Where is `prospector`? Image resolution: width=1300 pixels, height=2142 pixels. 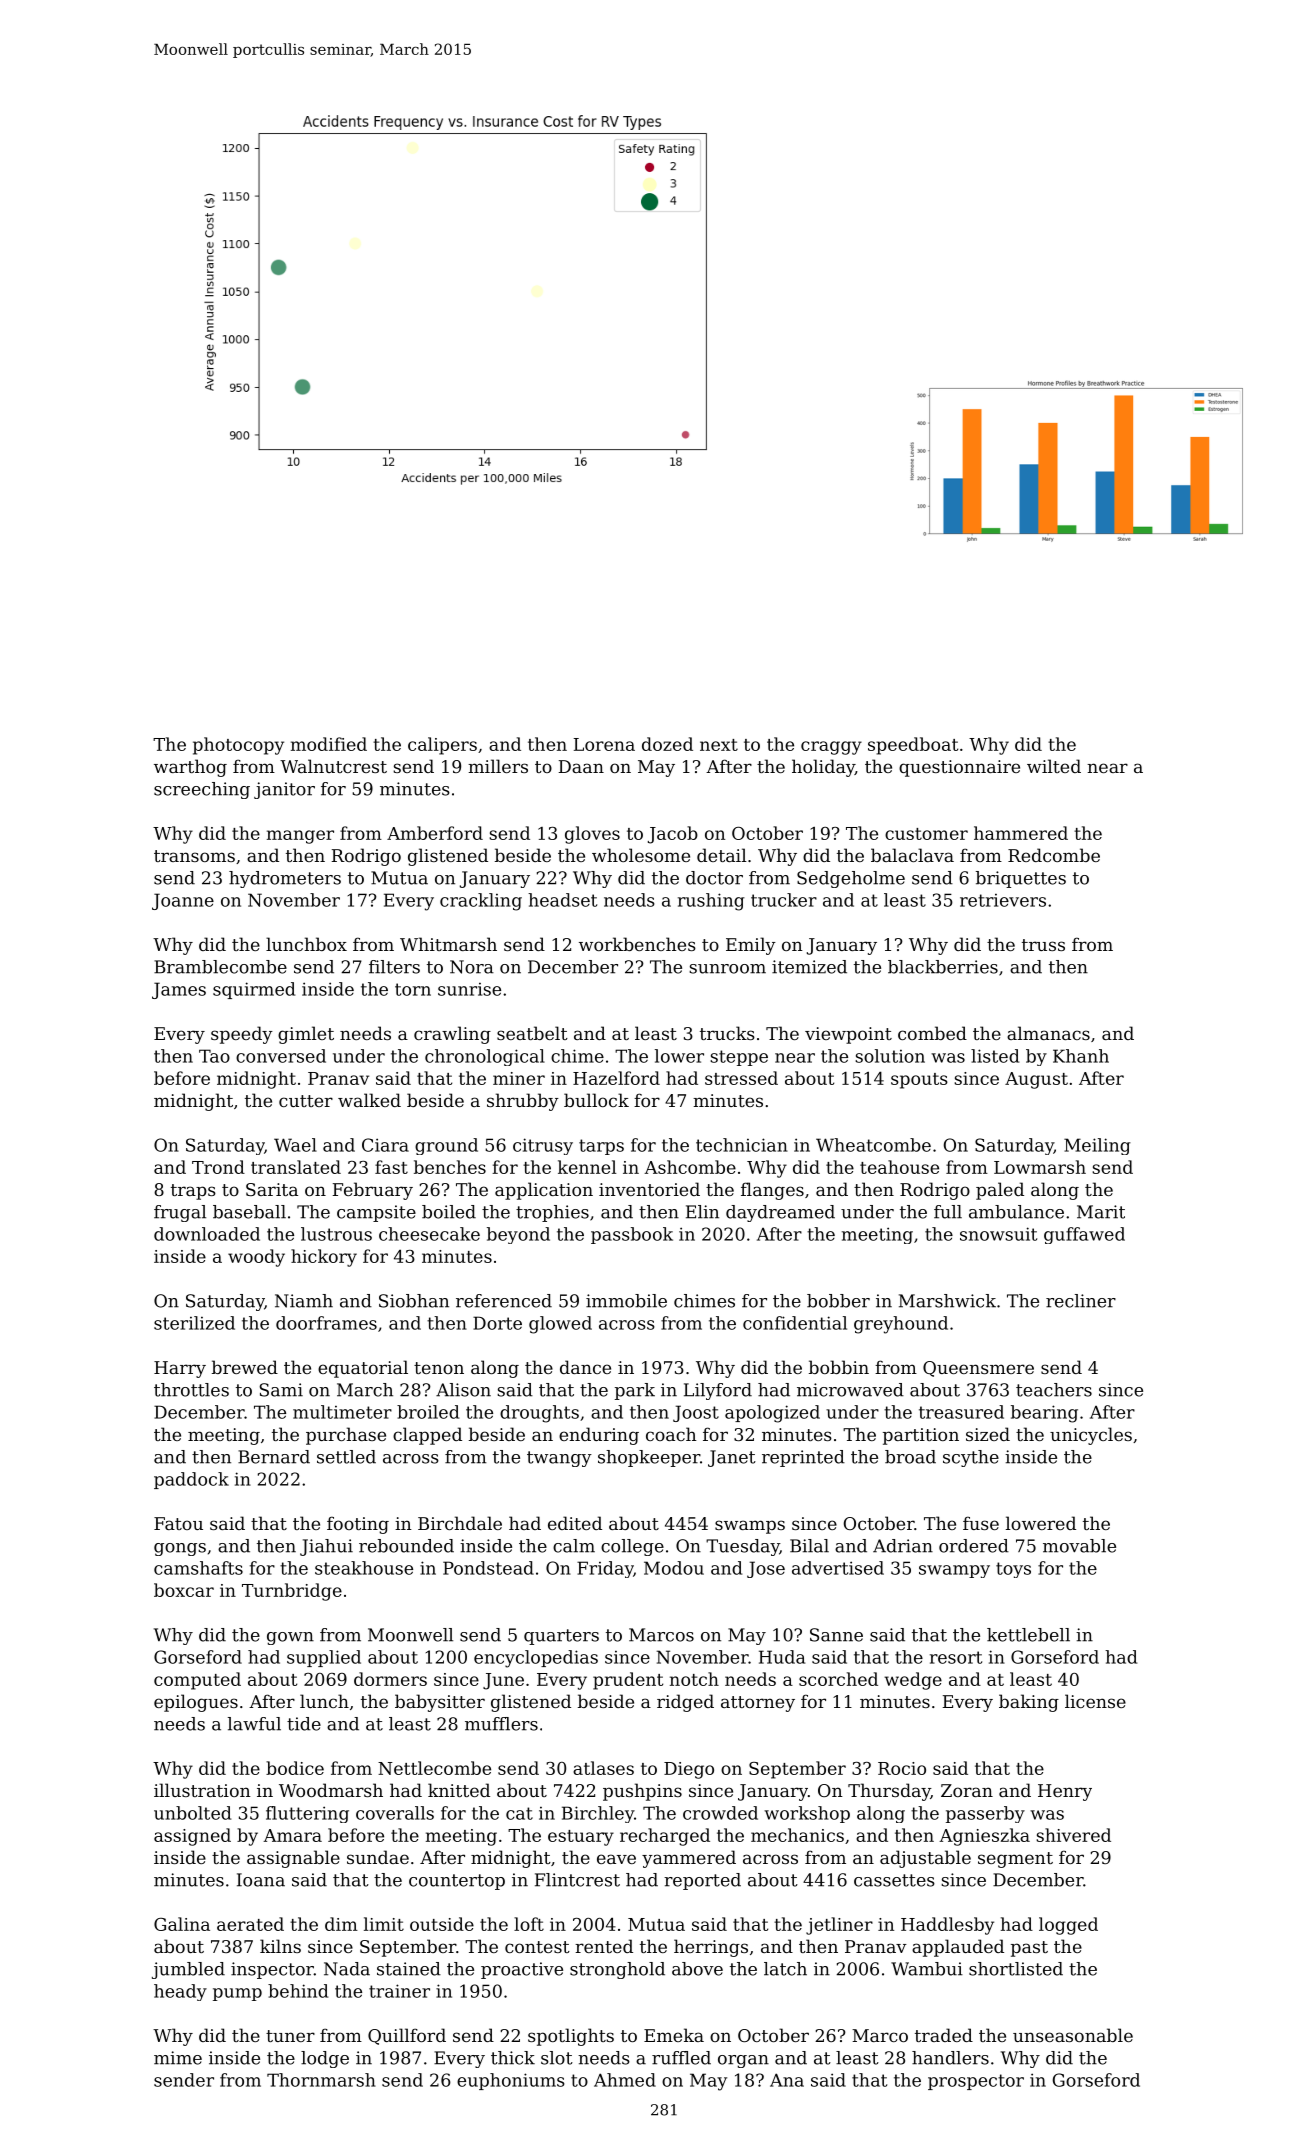
prospector is located at coordinates (976, 2082).
